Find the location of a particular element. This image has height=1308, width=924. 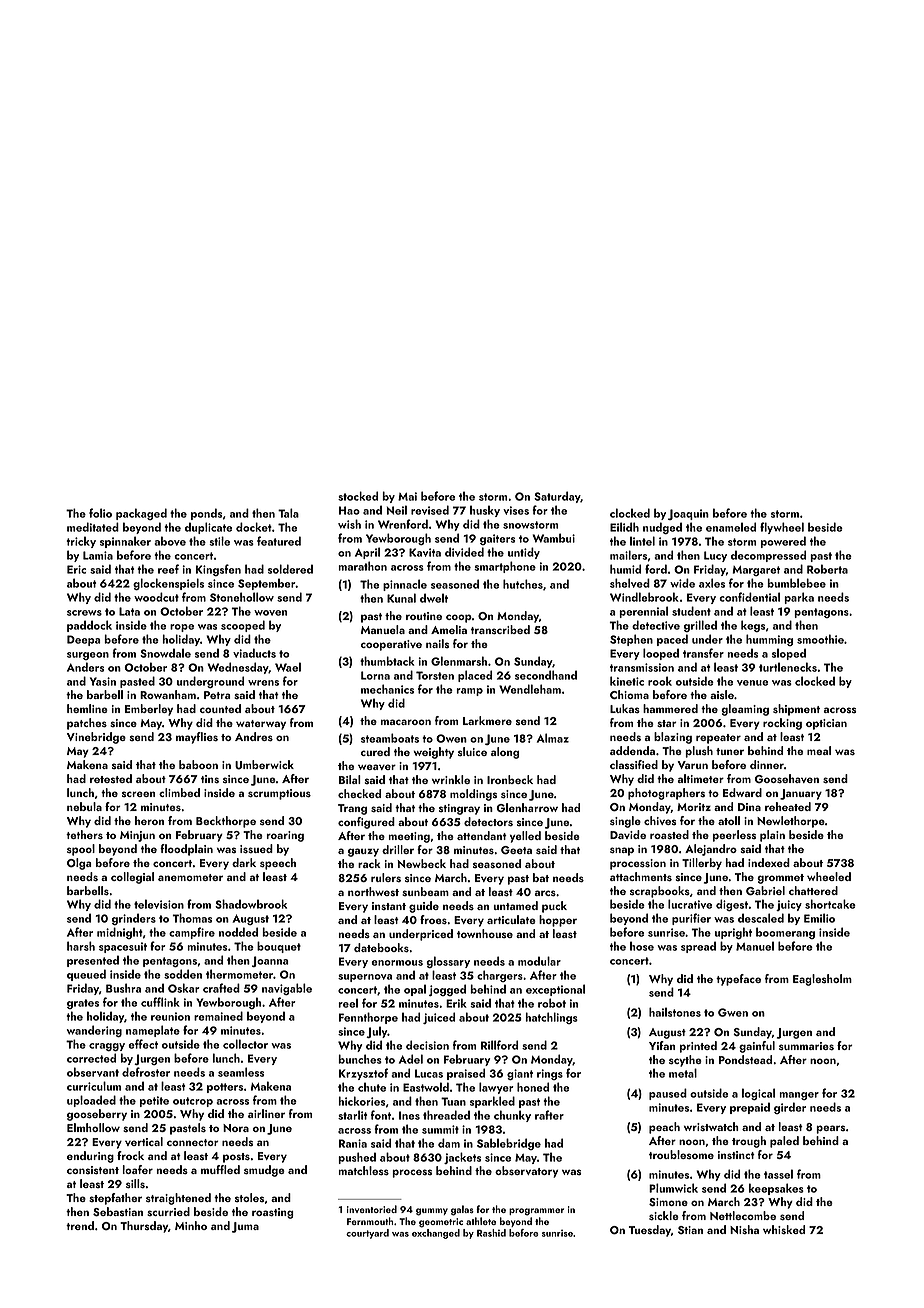

sunbeam is located at coordinates (425, 891).
